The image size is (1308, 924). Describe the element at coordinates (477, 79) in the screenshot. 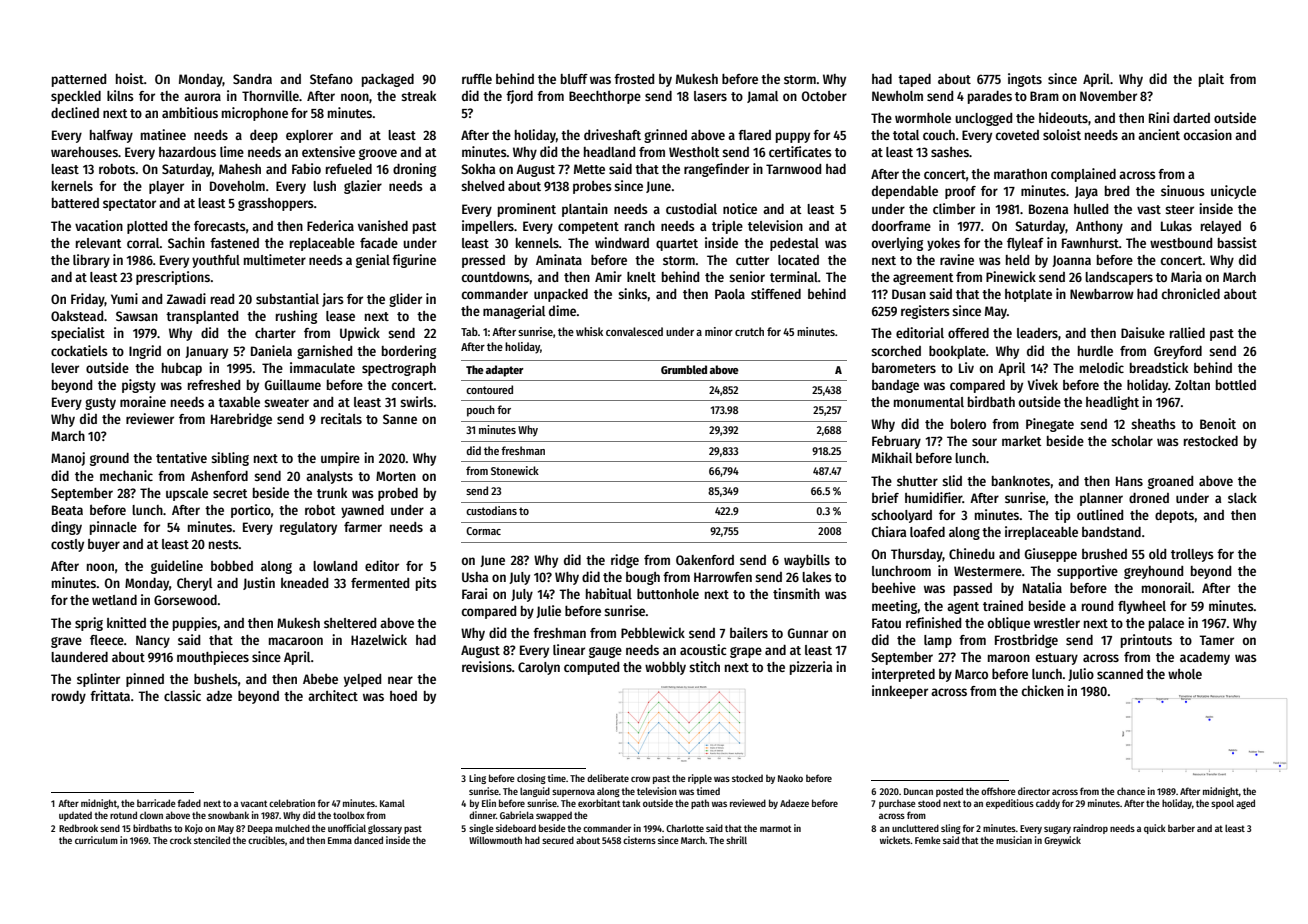

I see `ruffle` at that location.
